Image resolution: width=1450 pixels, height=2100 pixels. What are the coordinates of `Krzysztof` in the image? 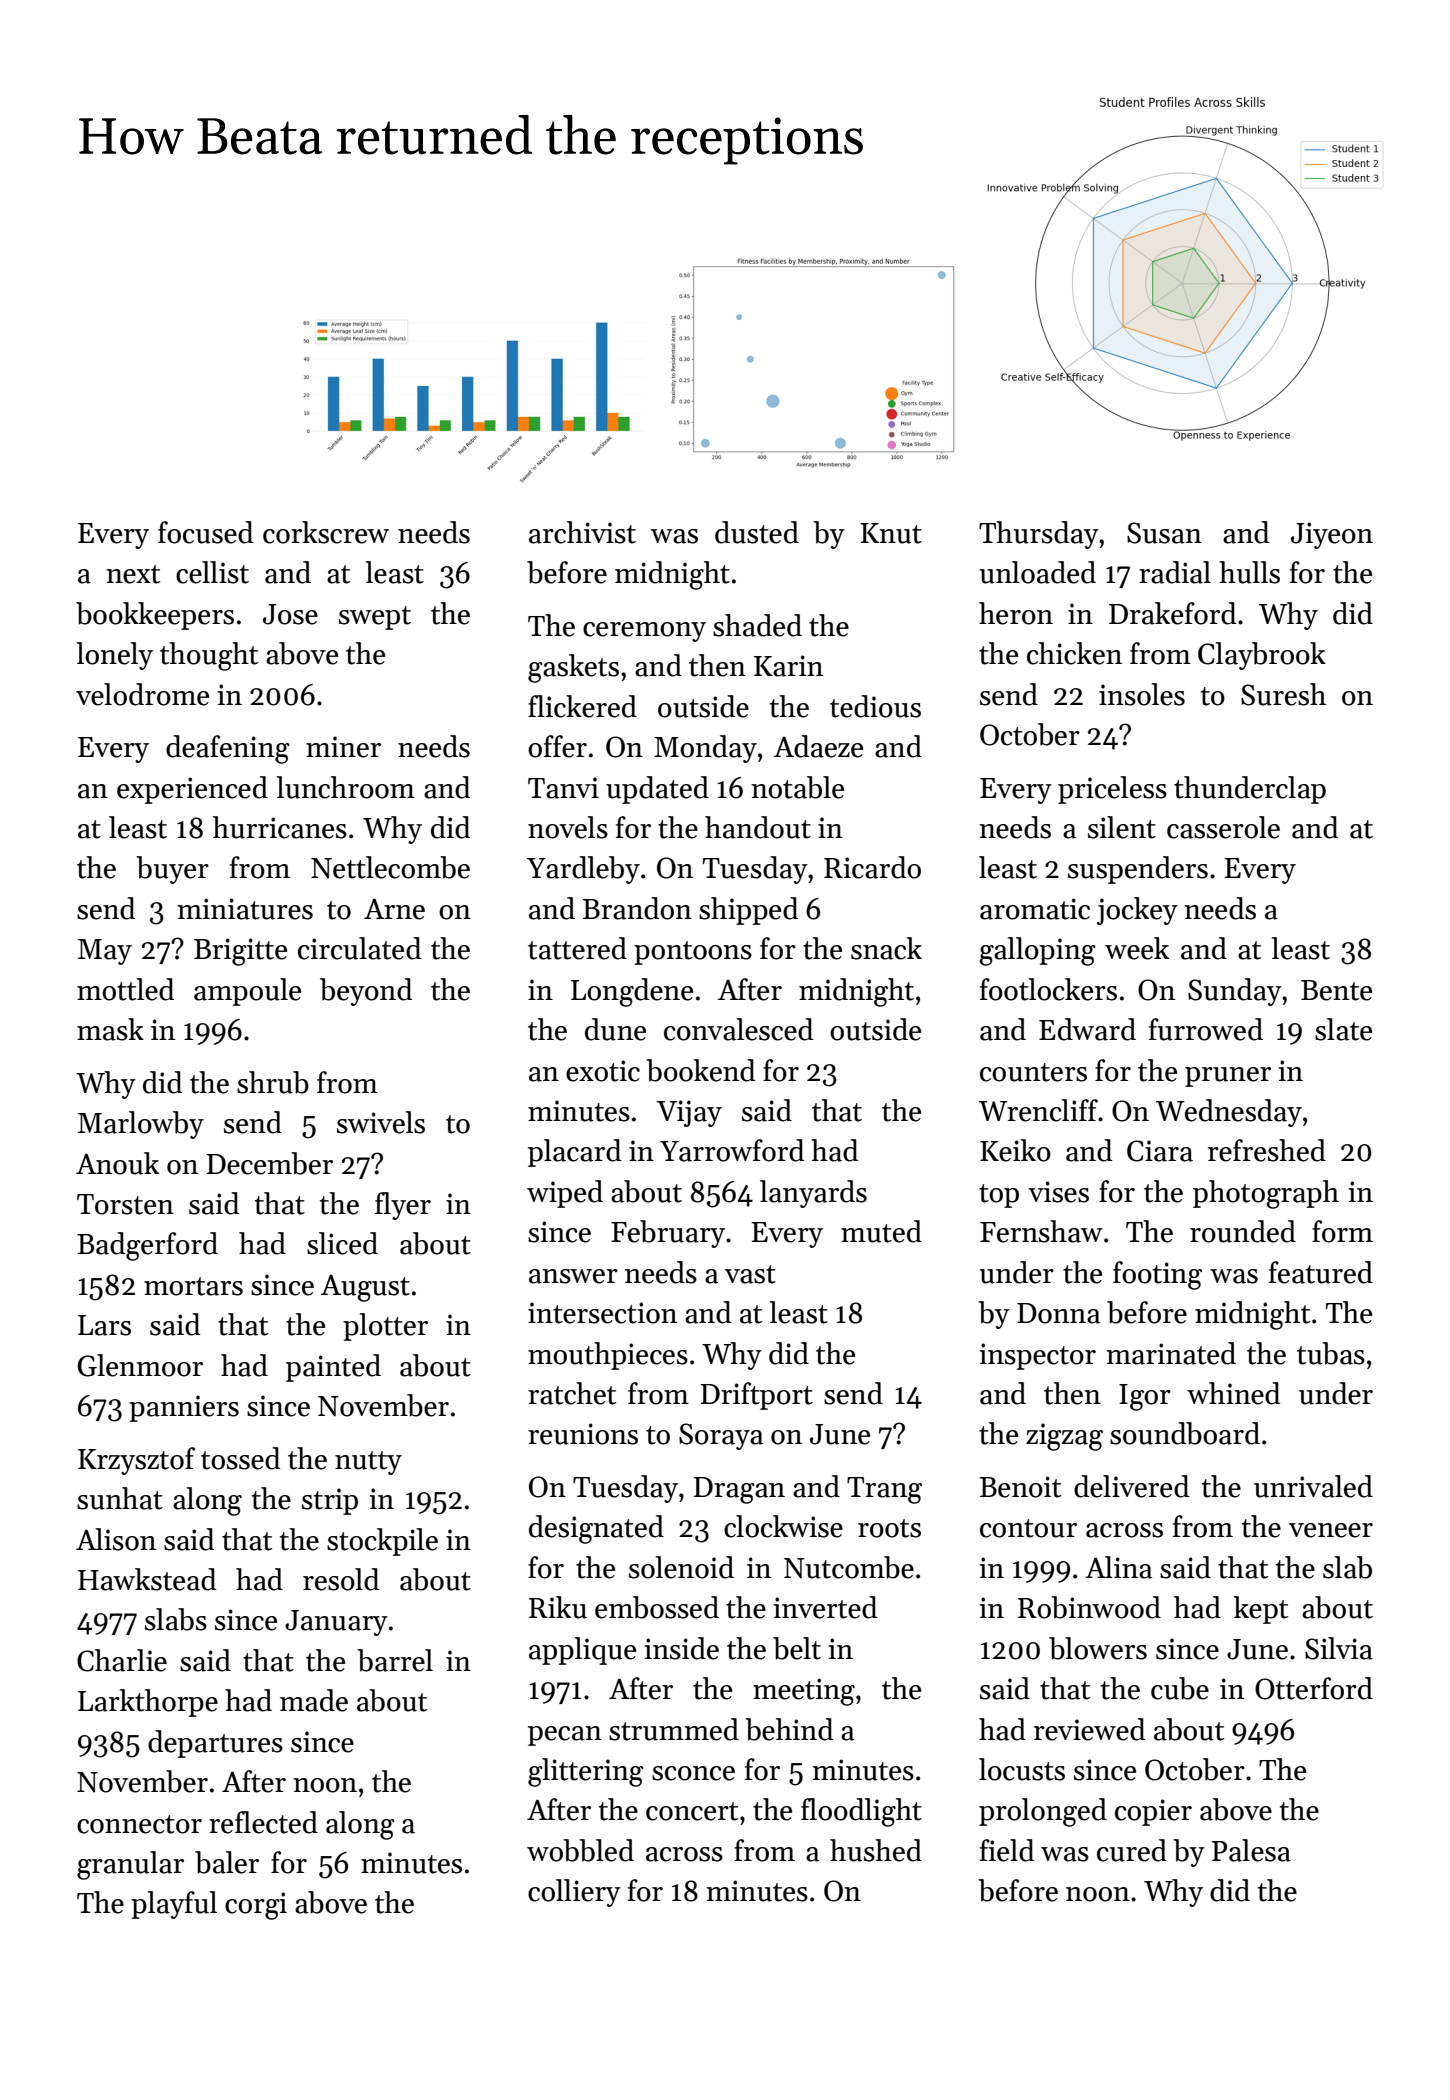 It's located at (136, 1461).
